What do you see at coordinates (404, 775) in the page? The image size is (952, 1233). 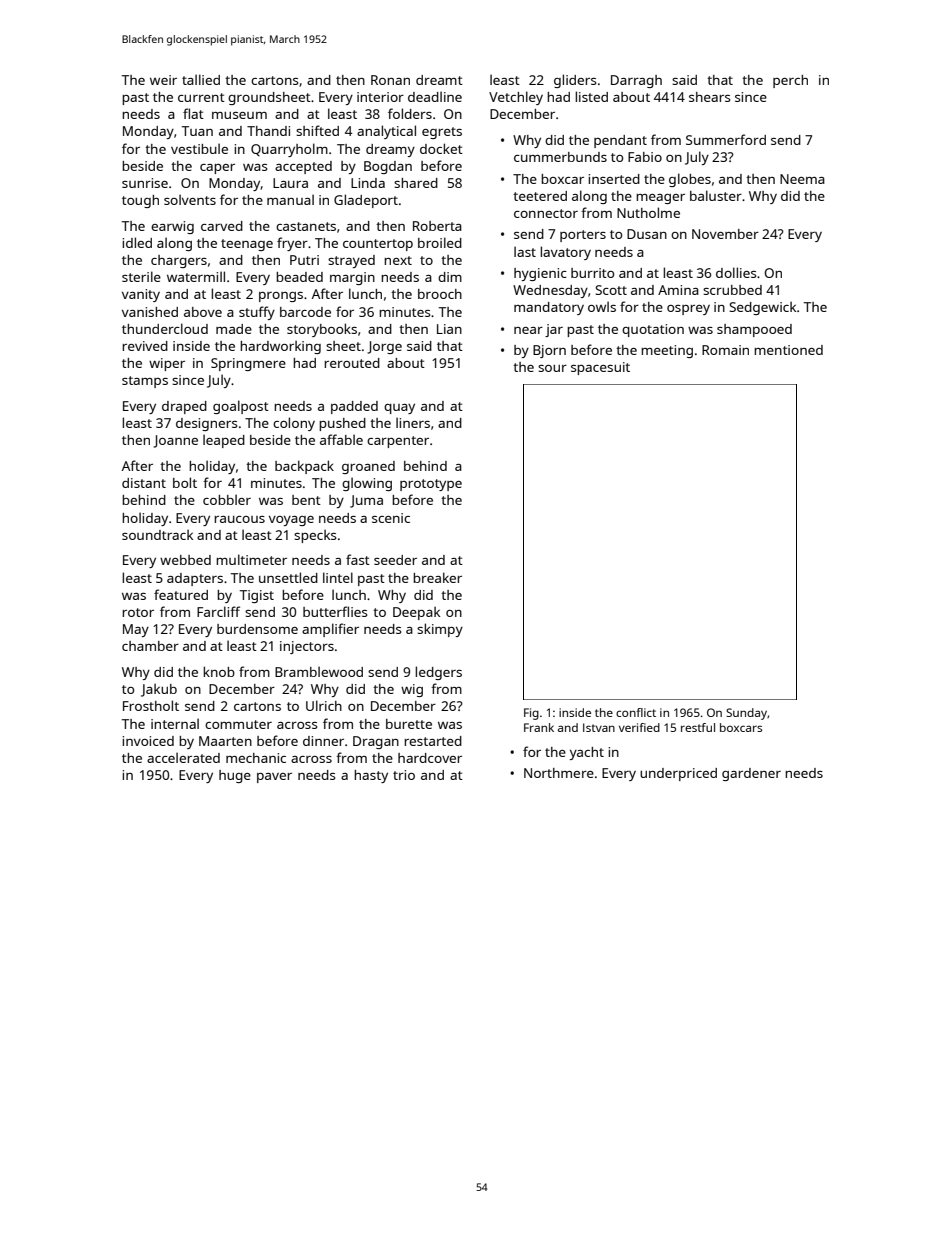 I see `trio` at bounding box center [404, 775].
